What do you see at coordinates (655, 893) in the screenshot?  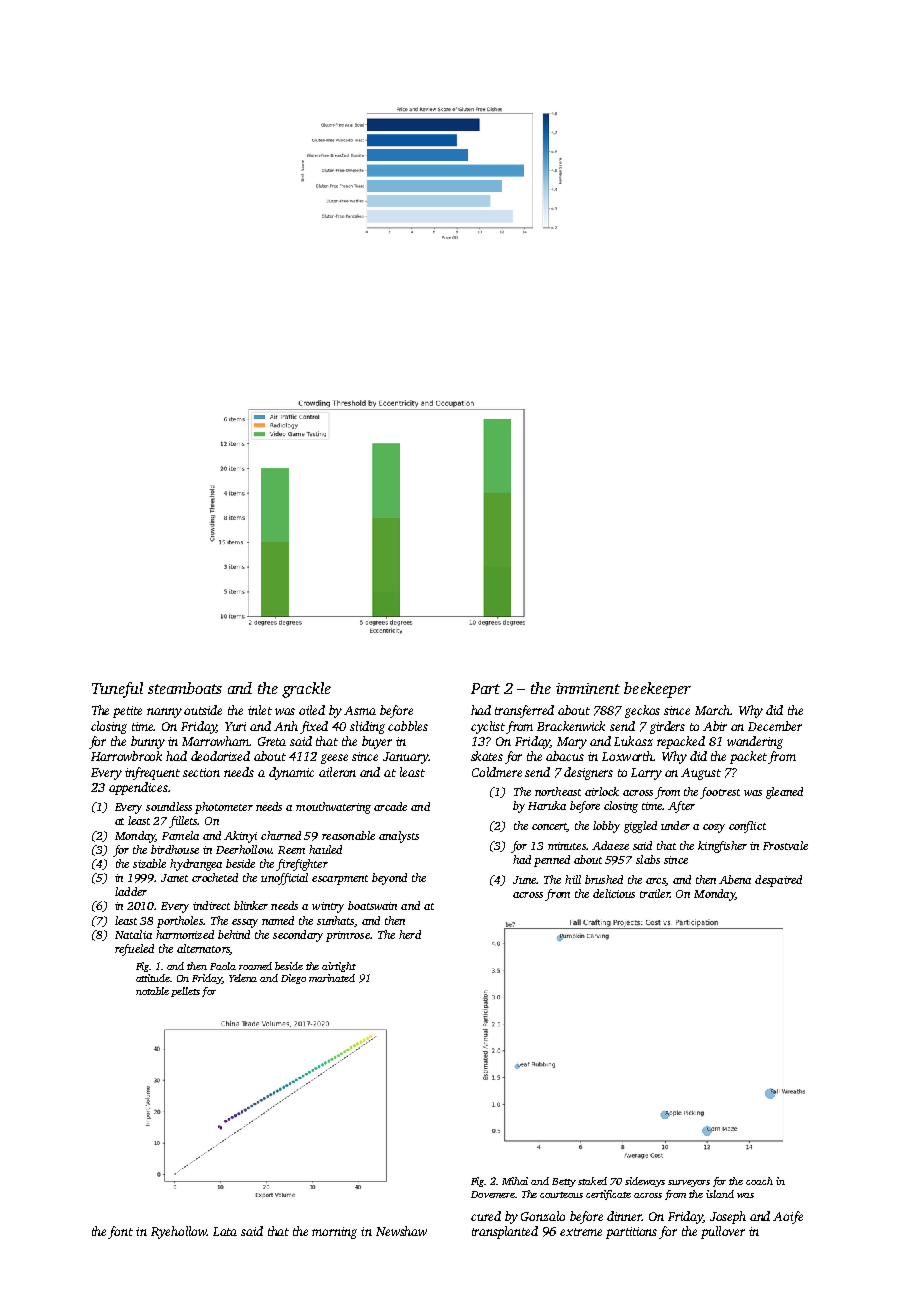 I see `trailer` at bounding box center [655, 893].
